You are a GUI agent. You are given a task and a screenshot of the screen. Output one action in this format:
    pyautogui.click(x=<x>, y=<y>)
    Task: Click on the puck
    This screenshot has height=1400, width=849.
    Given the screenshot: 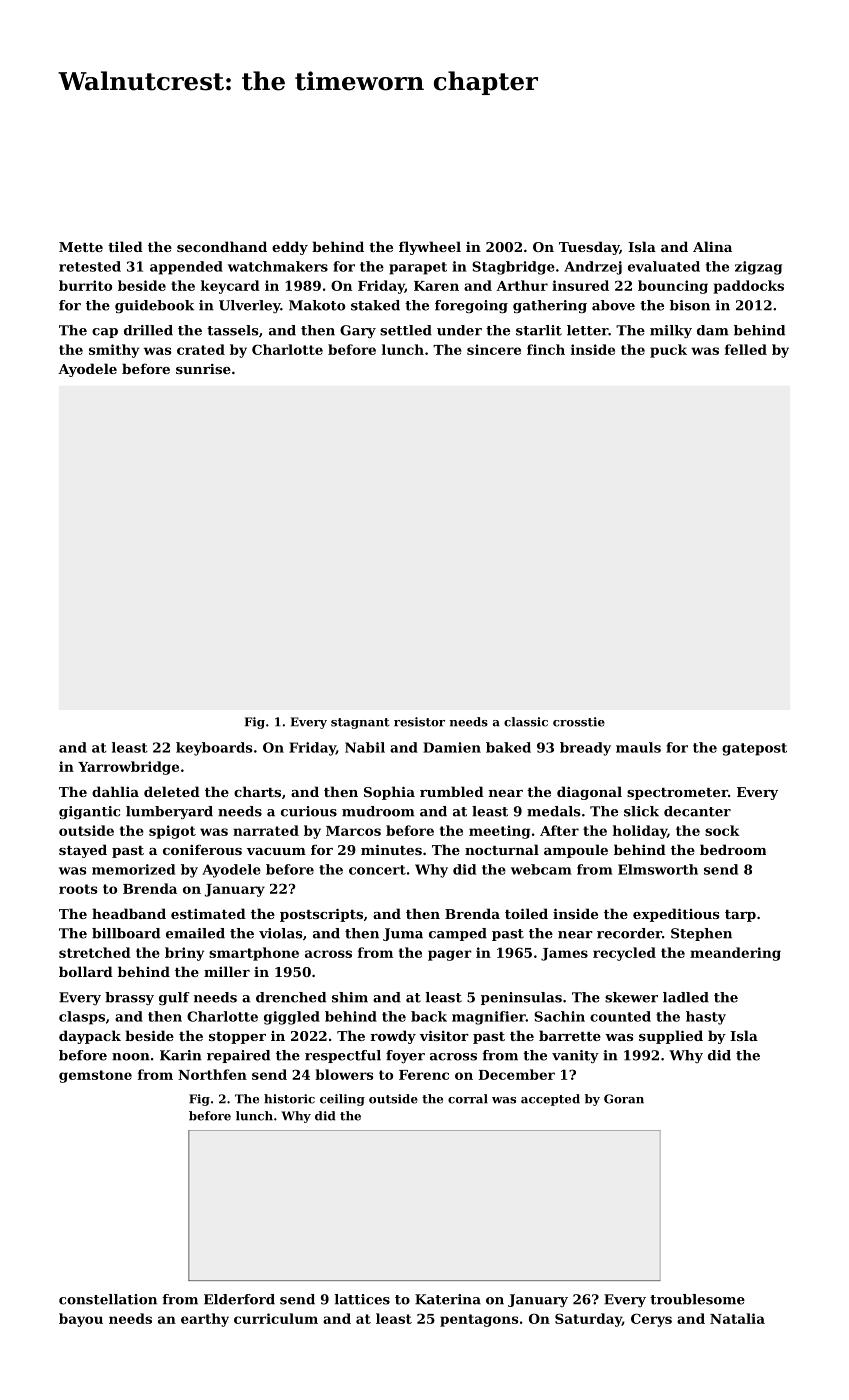 What is the action you would take?
    pyautogui.click(x=668, y=351)
